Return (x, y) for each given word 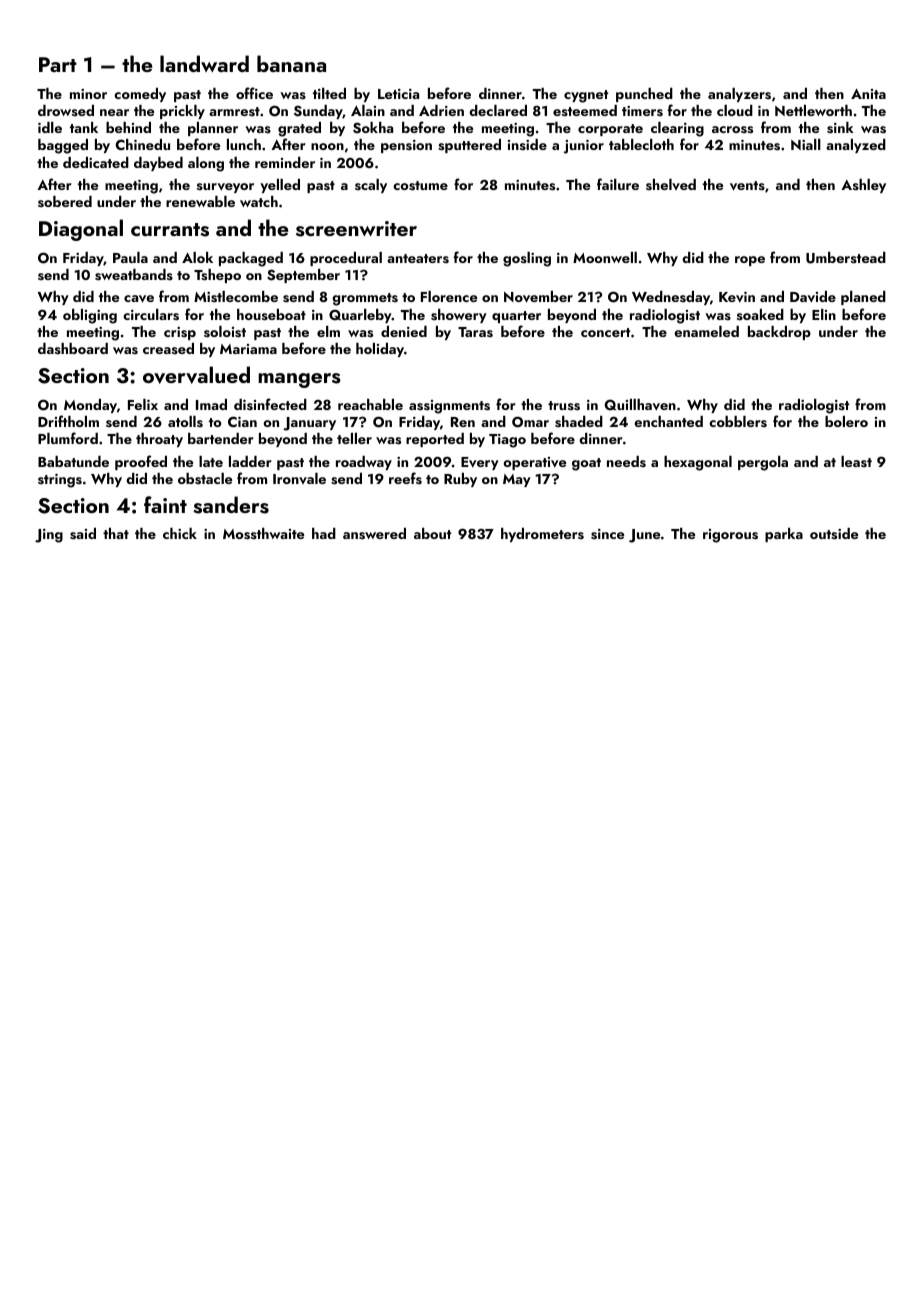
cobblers (738, 421)
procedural (346, 259)
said (83, 534)
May (517, 480)
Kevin (737, 297)
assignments (449, 407)
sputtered (469, 146)
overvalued (196, 375)
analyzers (739, 95)
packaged (251, 259)
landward (204, 63)
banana (291, 63)
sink (840, 128)
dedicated (96, 162)
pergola (763, 463)
